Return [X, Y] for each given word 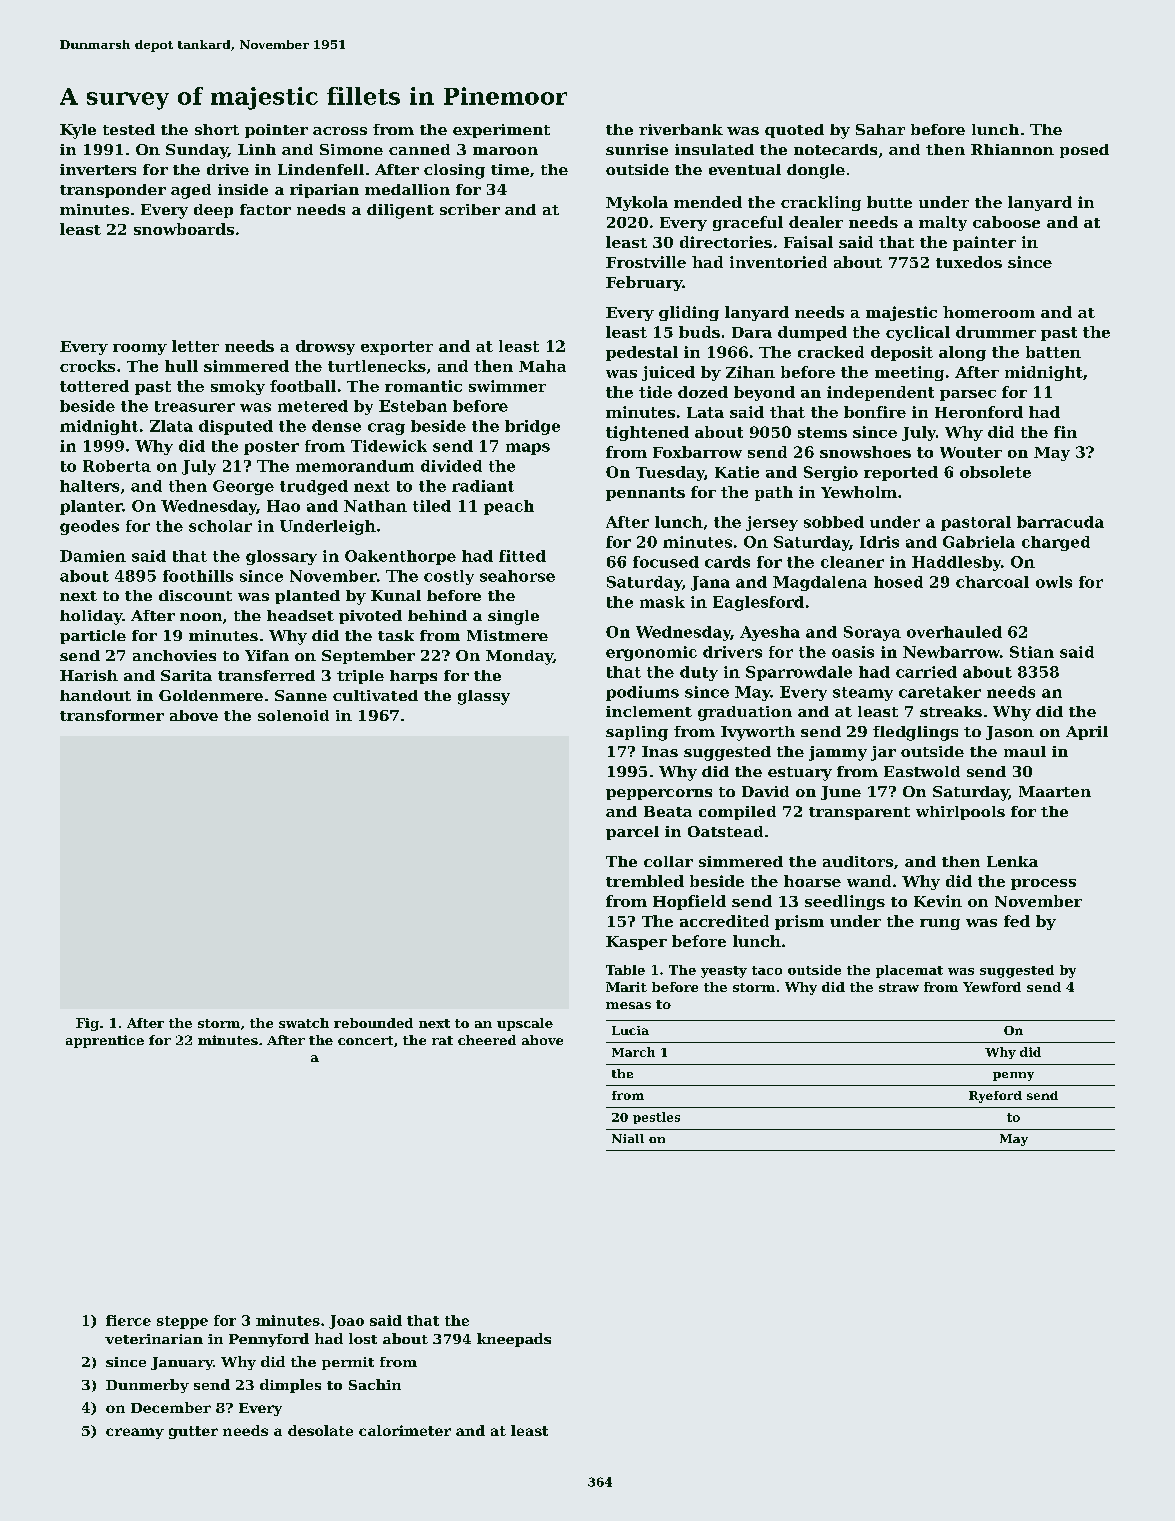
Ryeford [995, 1097]
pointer [276, 131]
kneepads [514, 1340]
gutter [193, 1432]
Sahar [880, 129]
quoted [794, 131]
